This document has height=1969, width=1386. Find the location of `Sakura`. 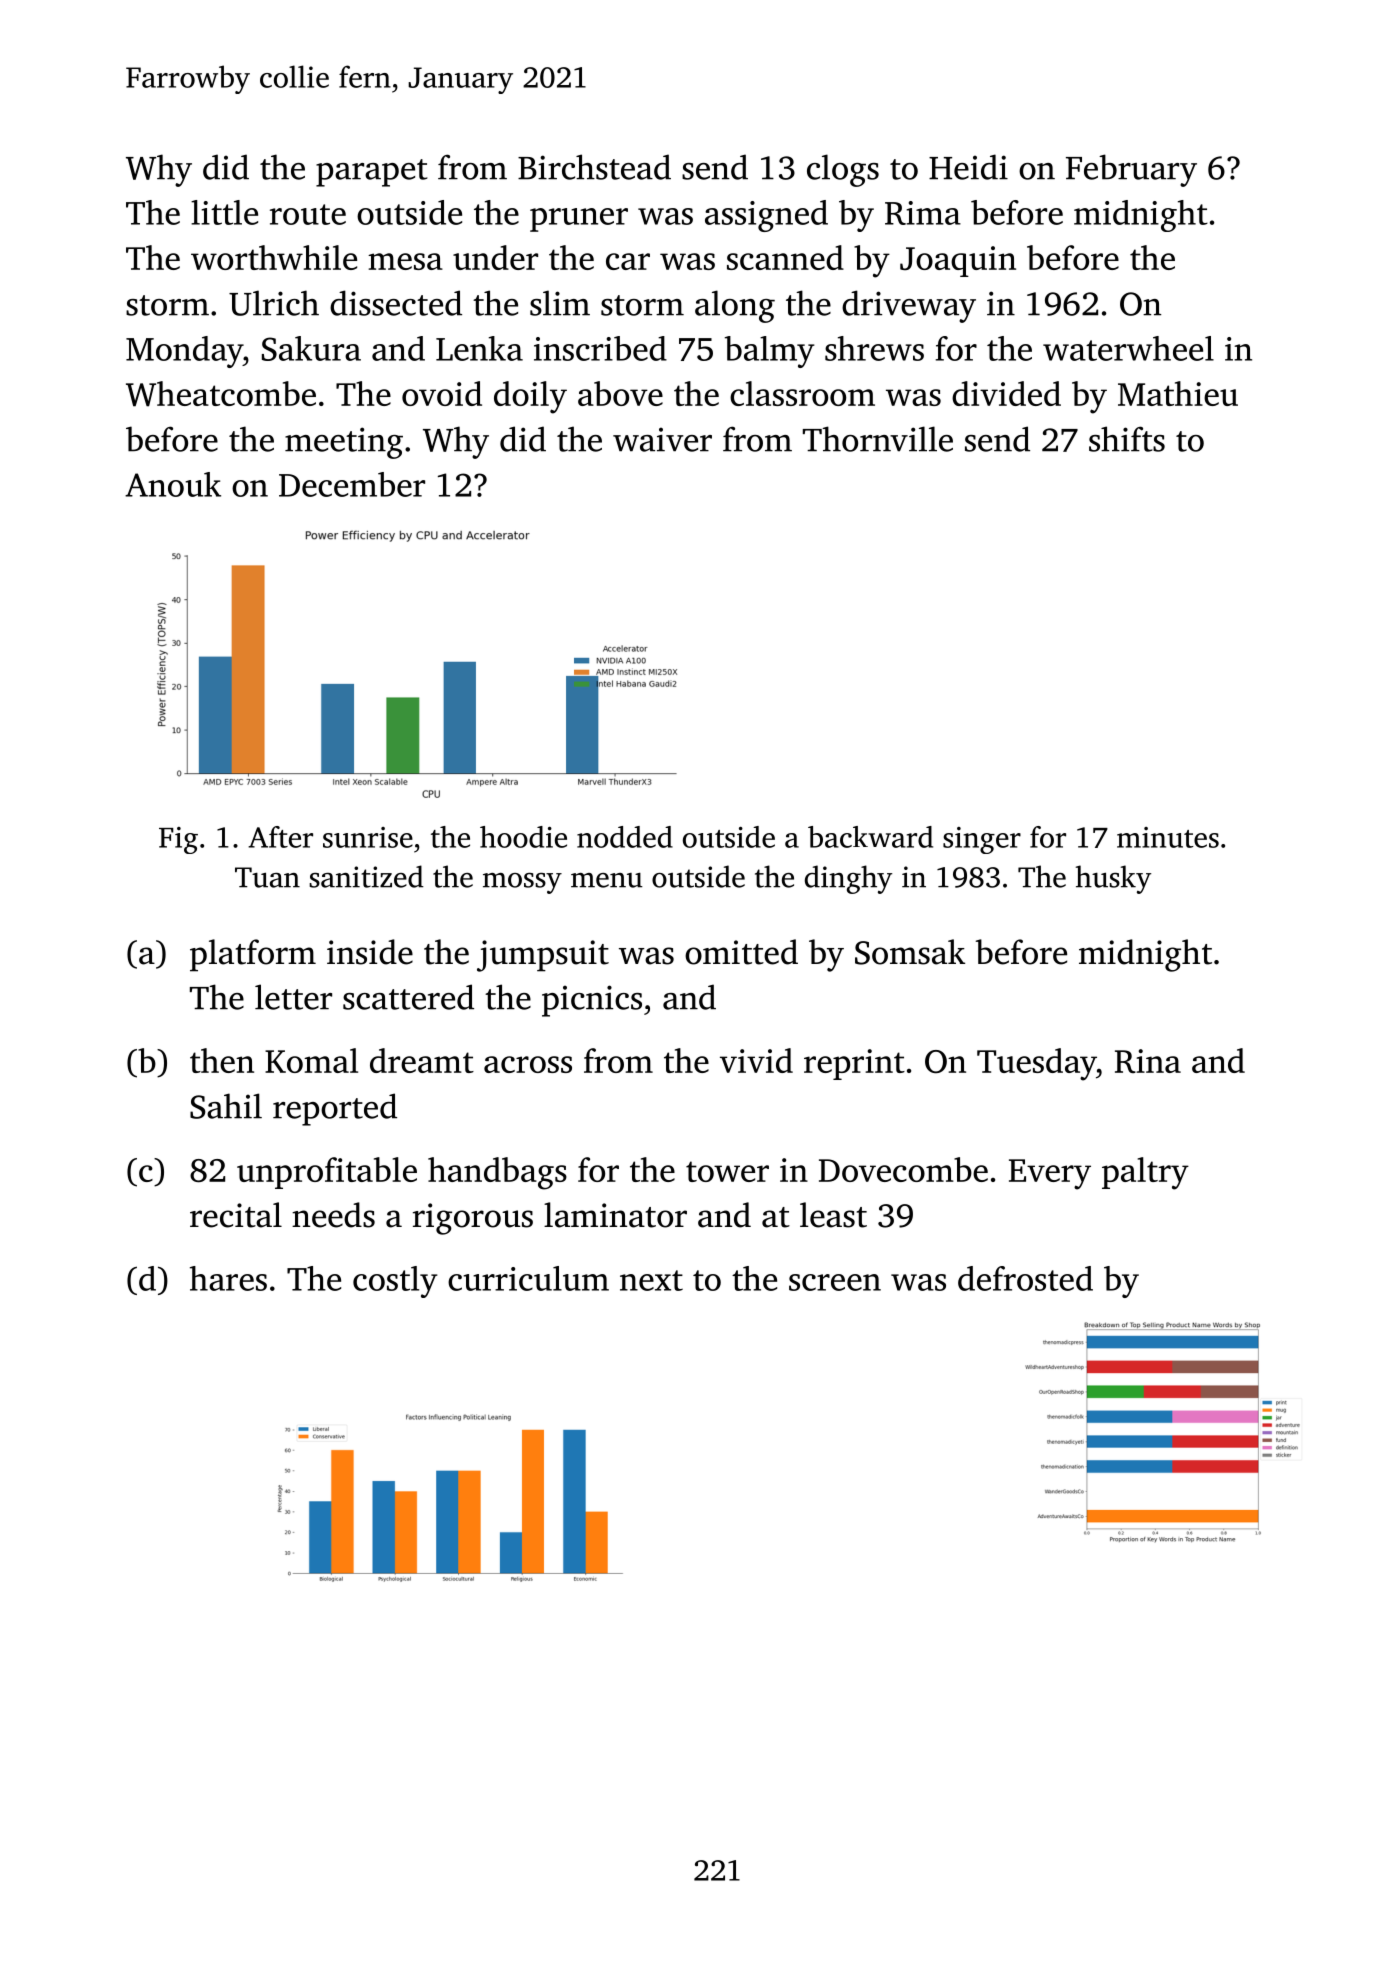

Sakura is located at coordinates (311, 348).
